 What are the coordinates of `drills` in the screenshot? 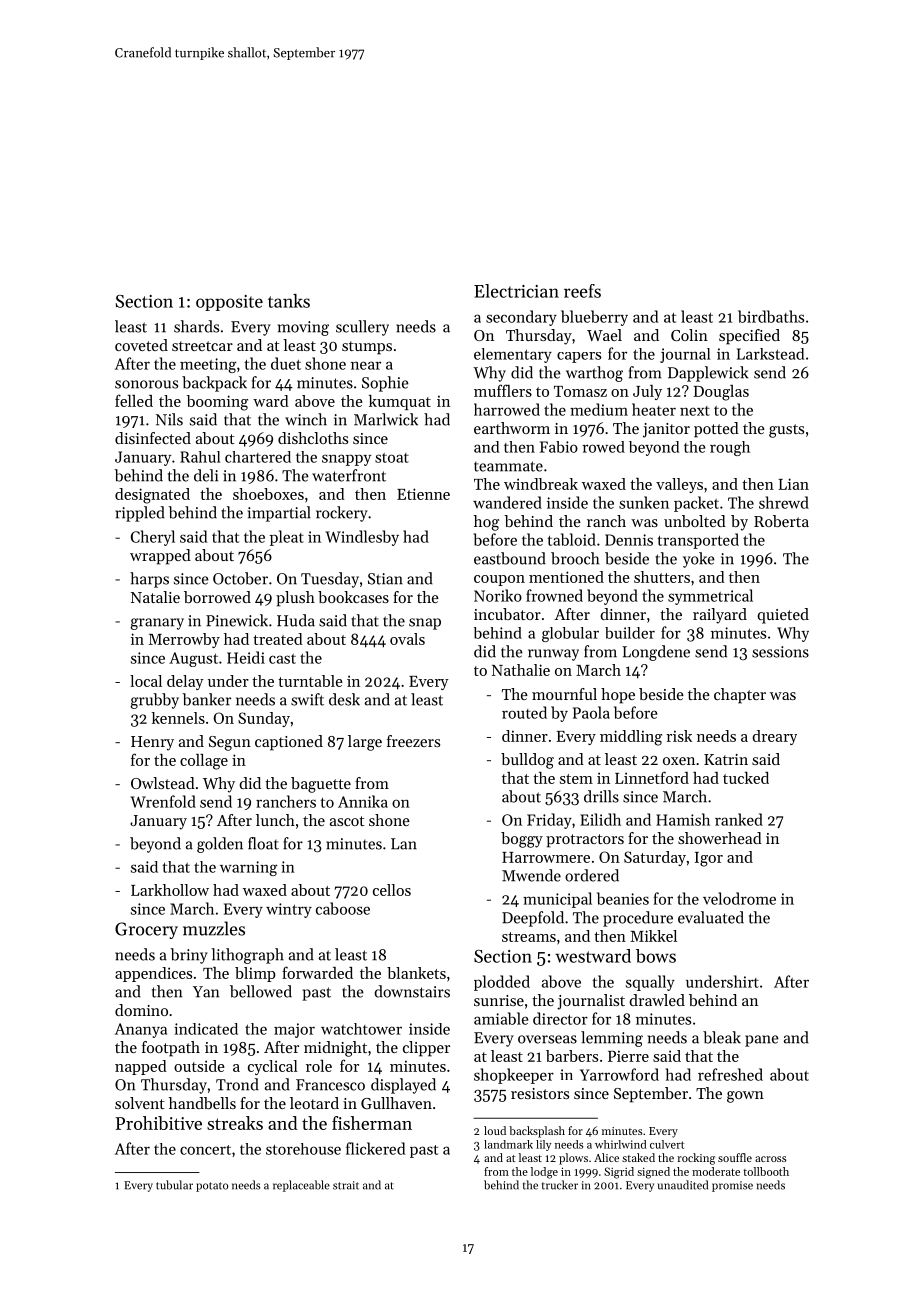 It's located at (601, 796).
